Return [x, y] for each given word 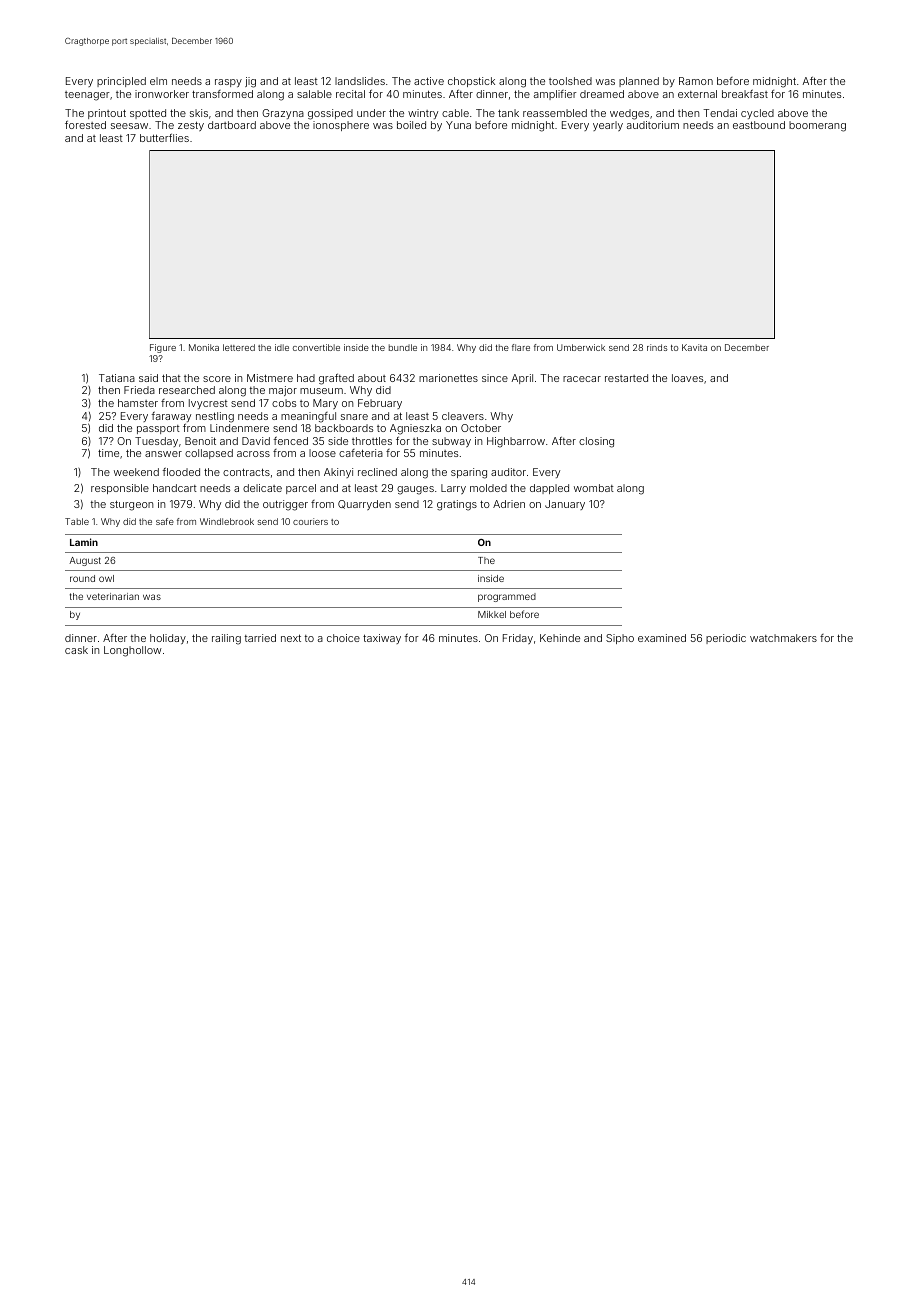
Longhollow [133, 651]
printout [107, 114]
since [495, 378]
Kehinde [560, 638]
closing [596, 442]
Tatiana [117, 378]
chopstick [471, 82]
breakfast [745, 93]
